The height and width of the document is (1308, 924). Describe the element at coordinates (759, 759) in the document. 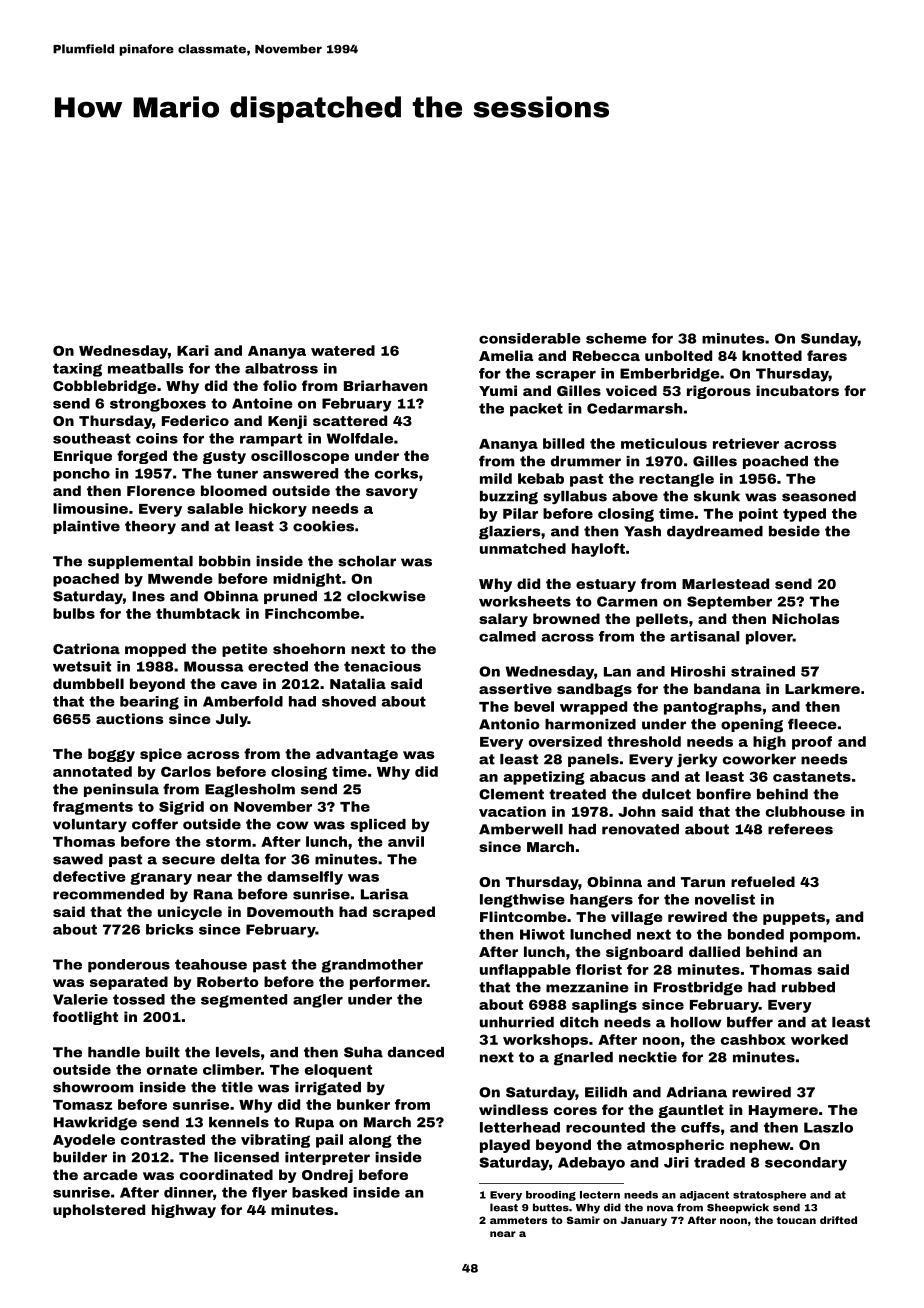

I see `coworker` at that location.
